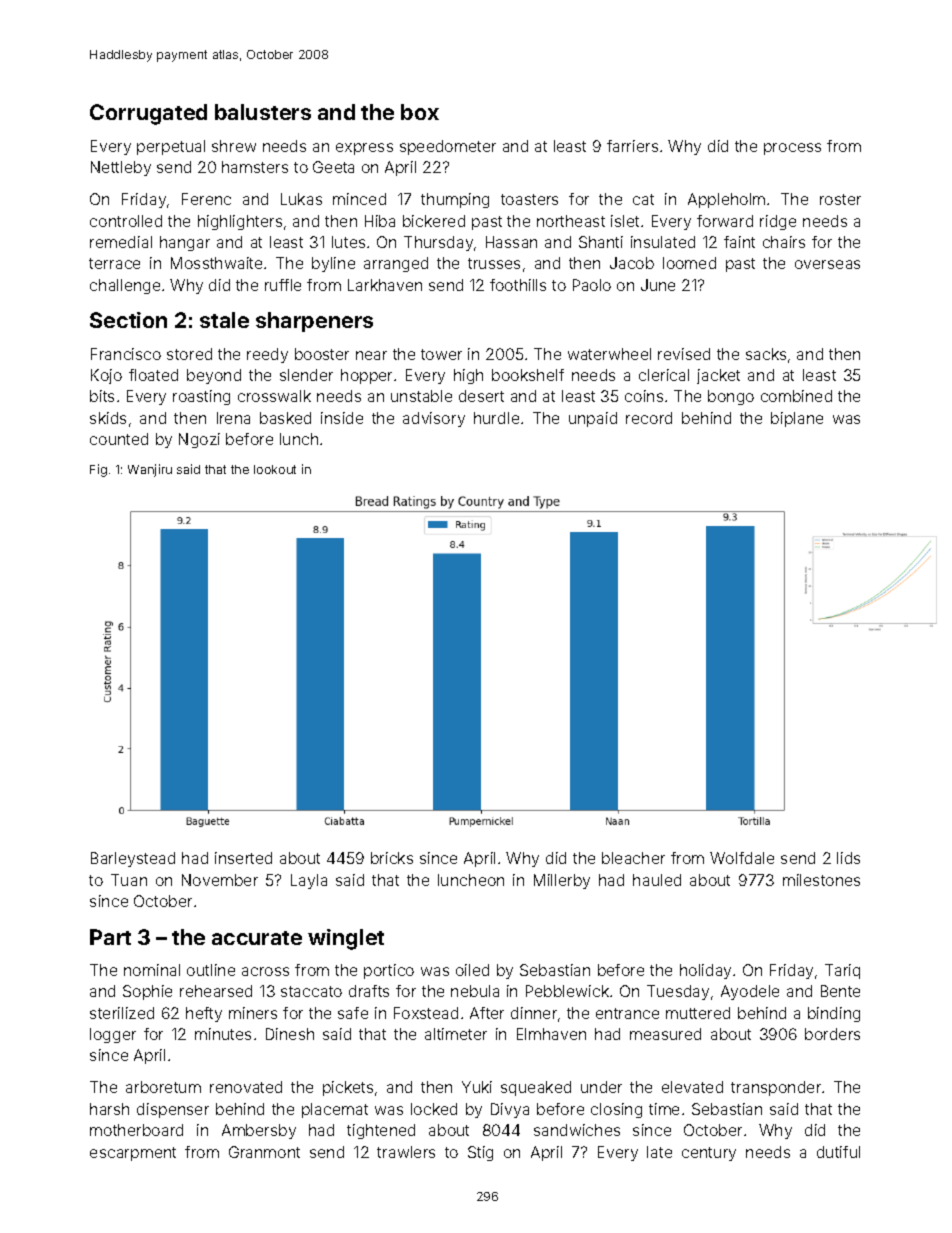  What do you see at coordinates (133, 1154) in the screenshot?
I see `escarpment` at bounding box center [133, 1154].
